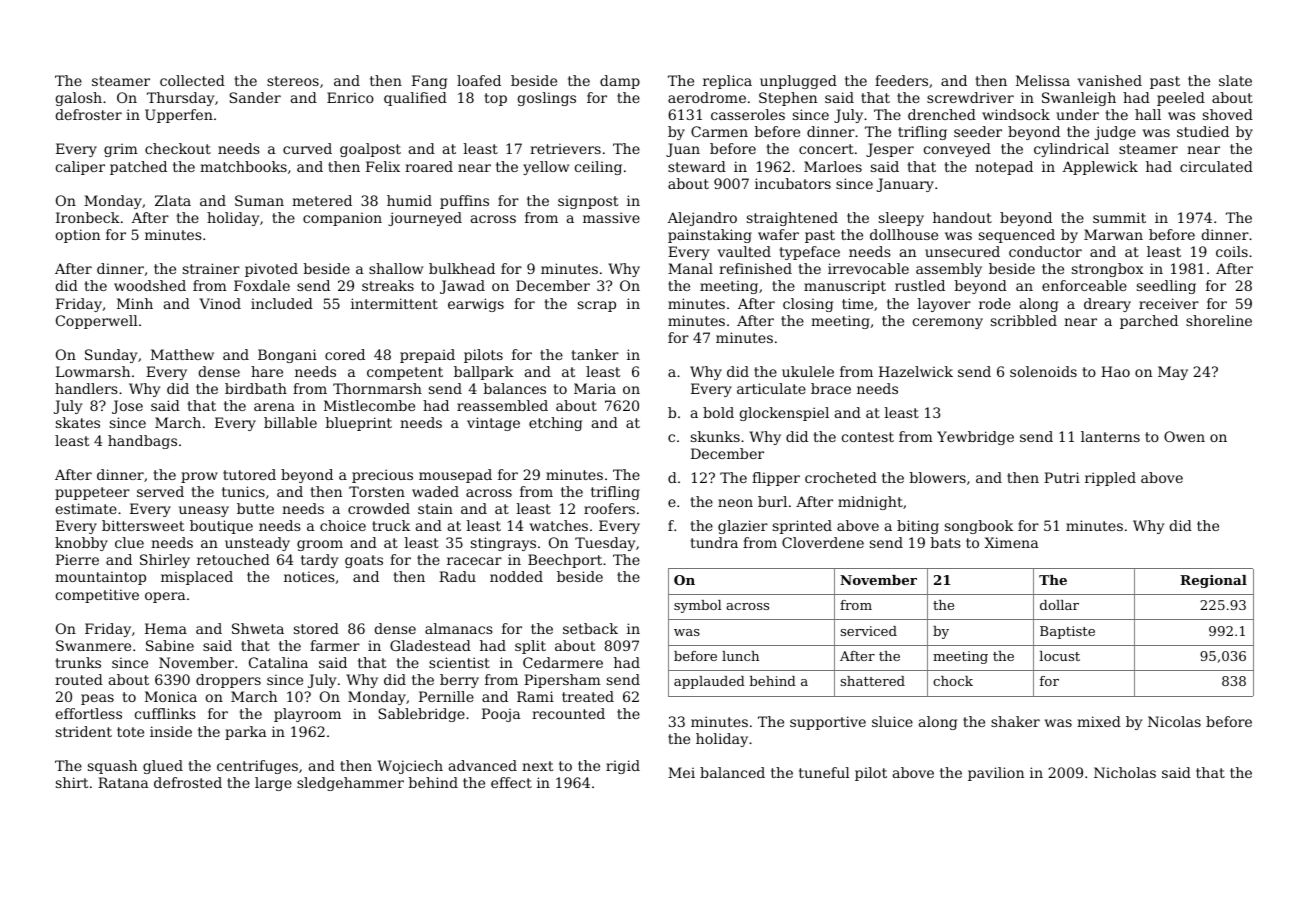 The width and height of the document is (1308, 924). Describe the element at coordinates (996, 774) in the document. I see `pavilion` at that location.
